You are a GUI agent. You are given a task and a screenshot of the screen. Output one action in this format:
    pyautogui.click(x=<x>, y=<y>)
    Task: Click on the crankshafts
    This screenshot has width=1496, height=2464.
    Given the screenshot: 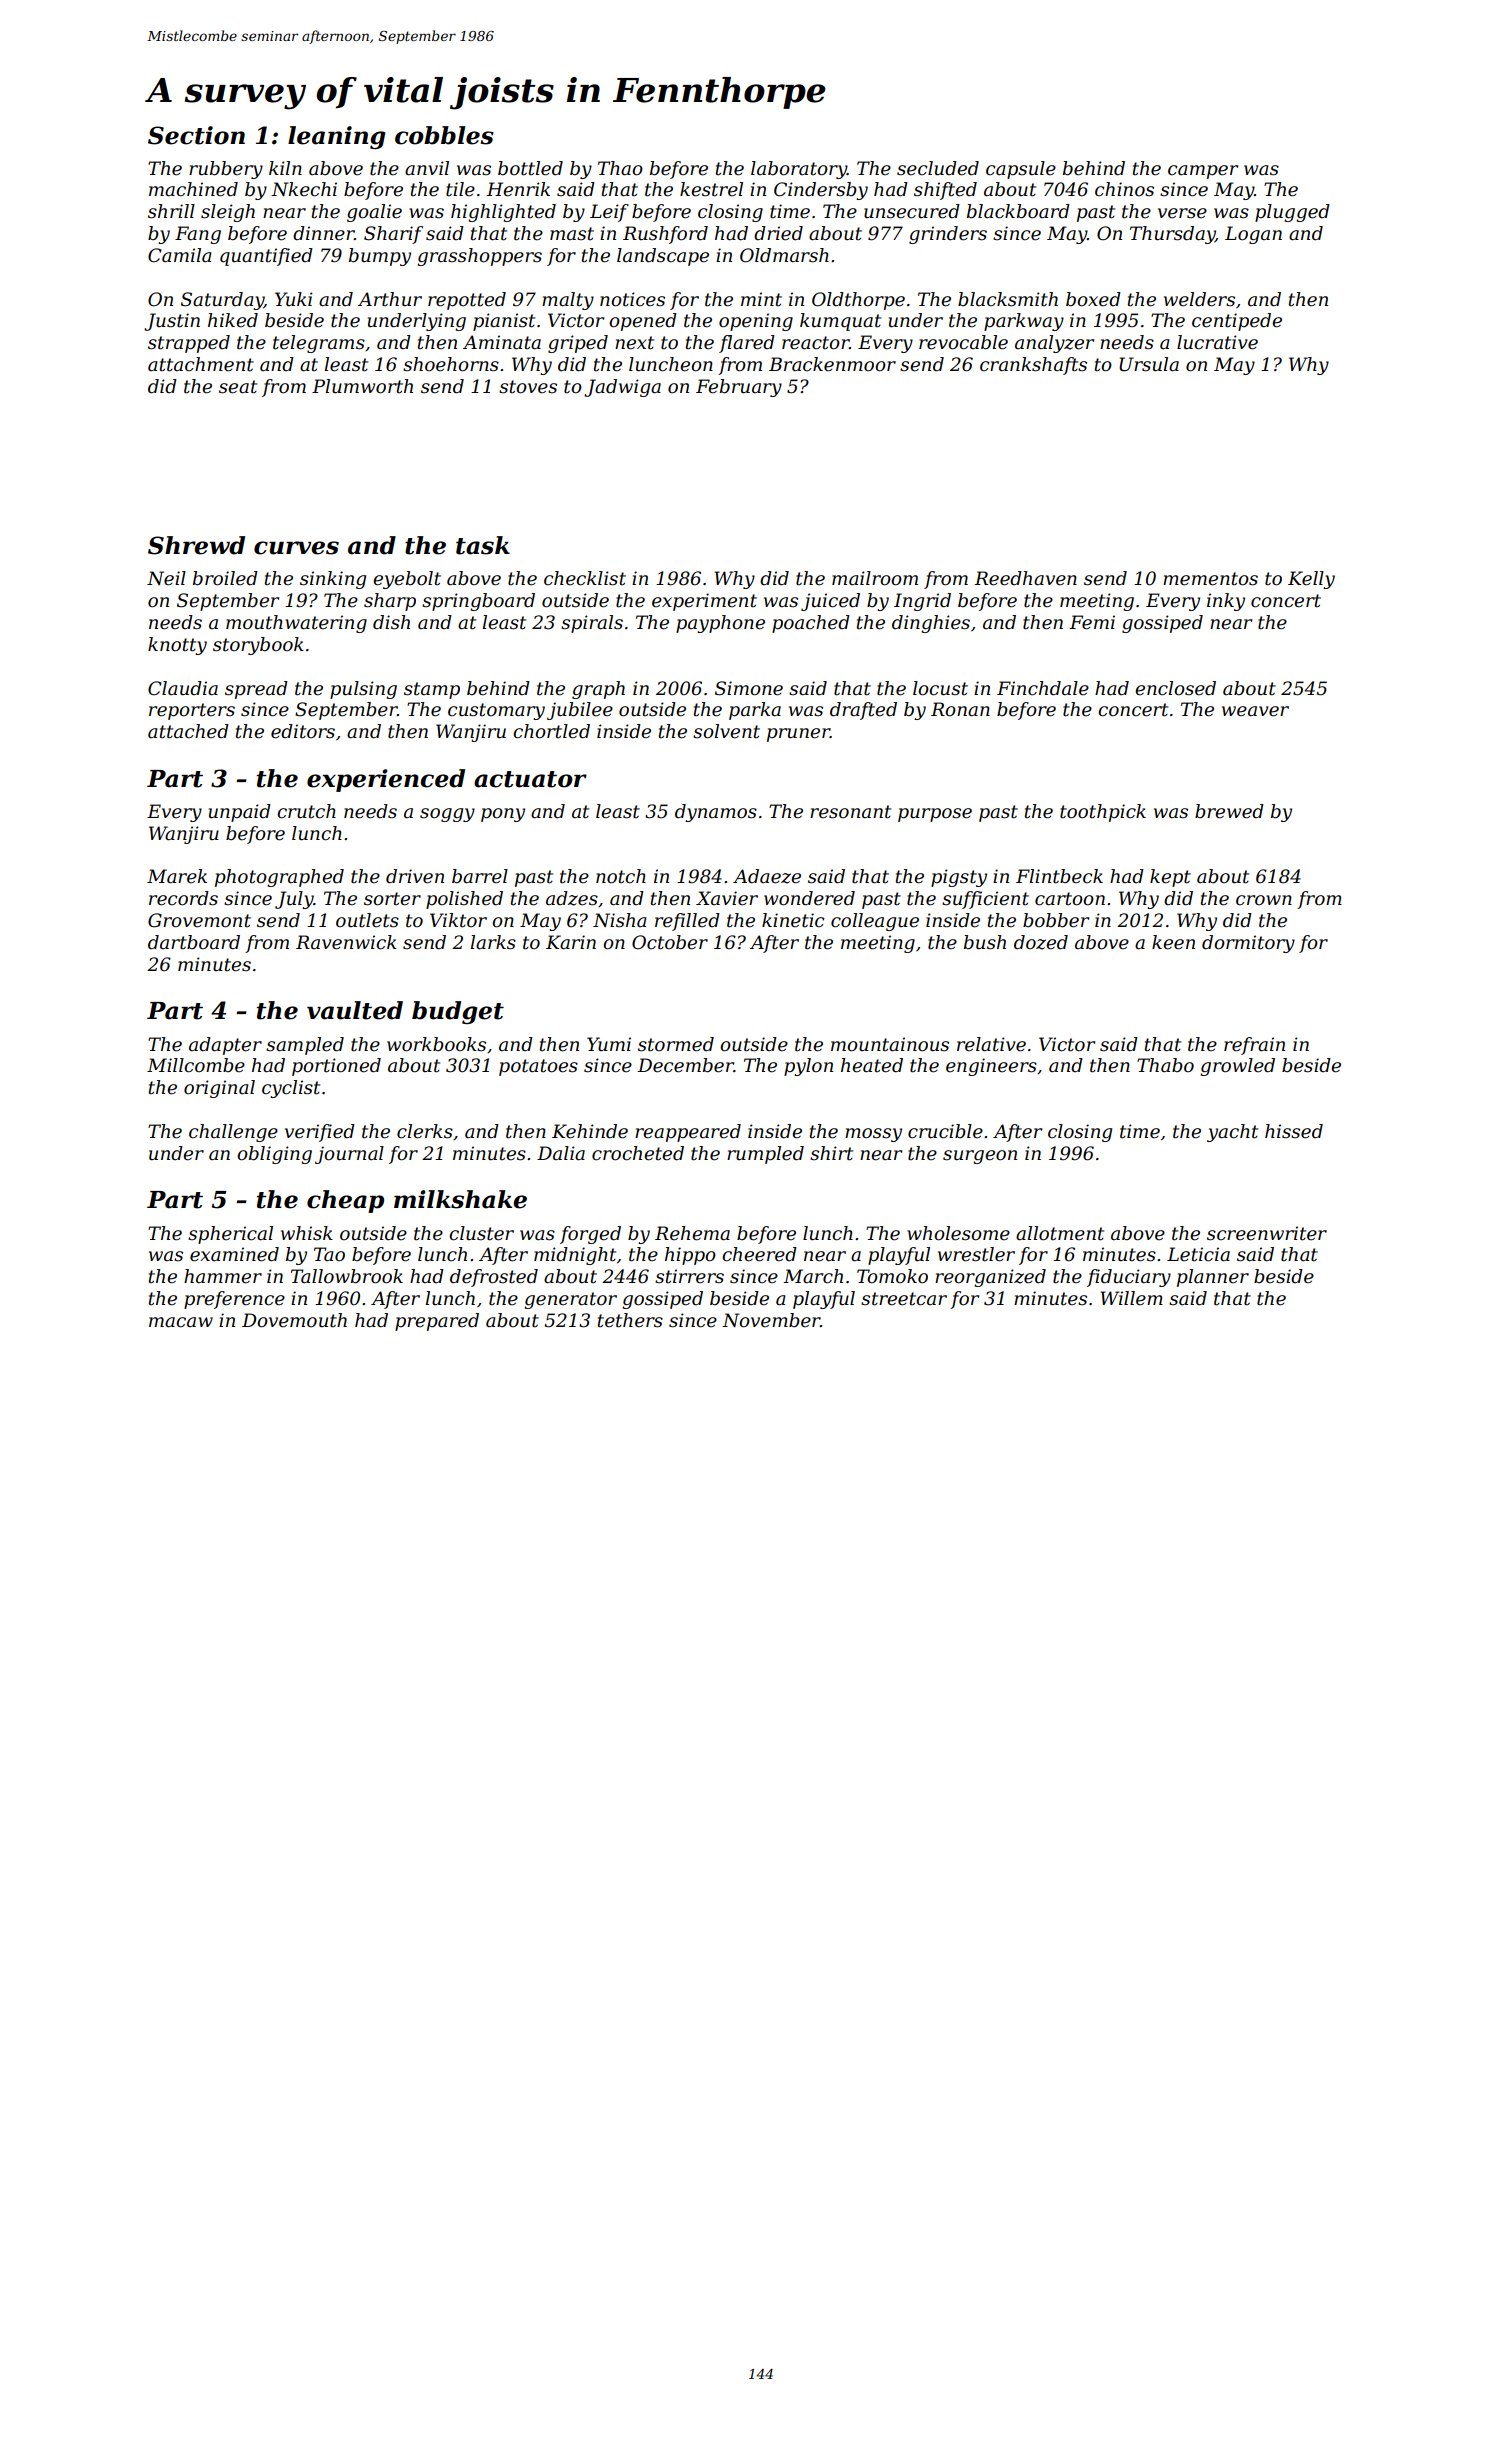 What is the action you would take?
    pyautogui.click(x=1033, y=366)
